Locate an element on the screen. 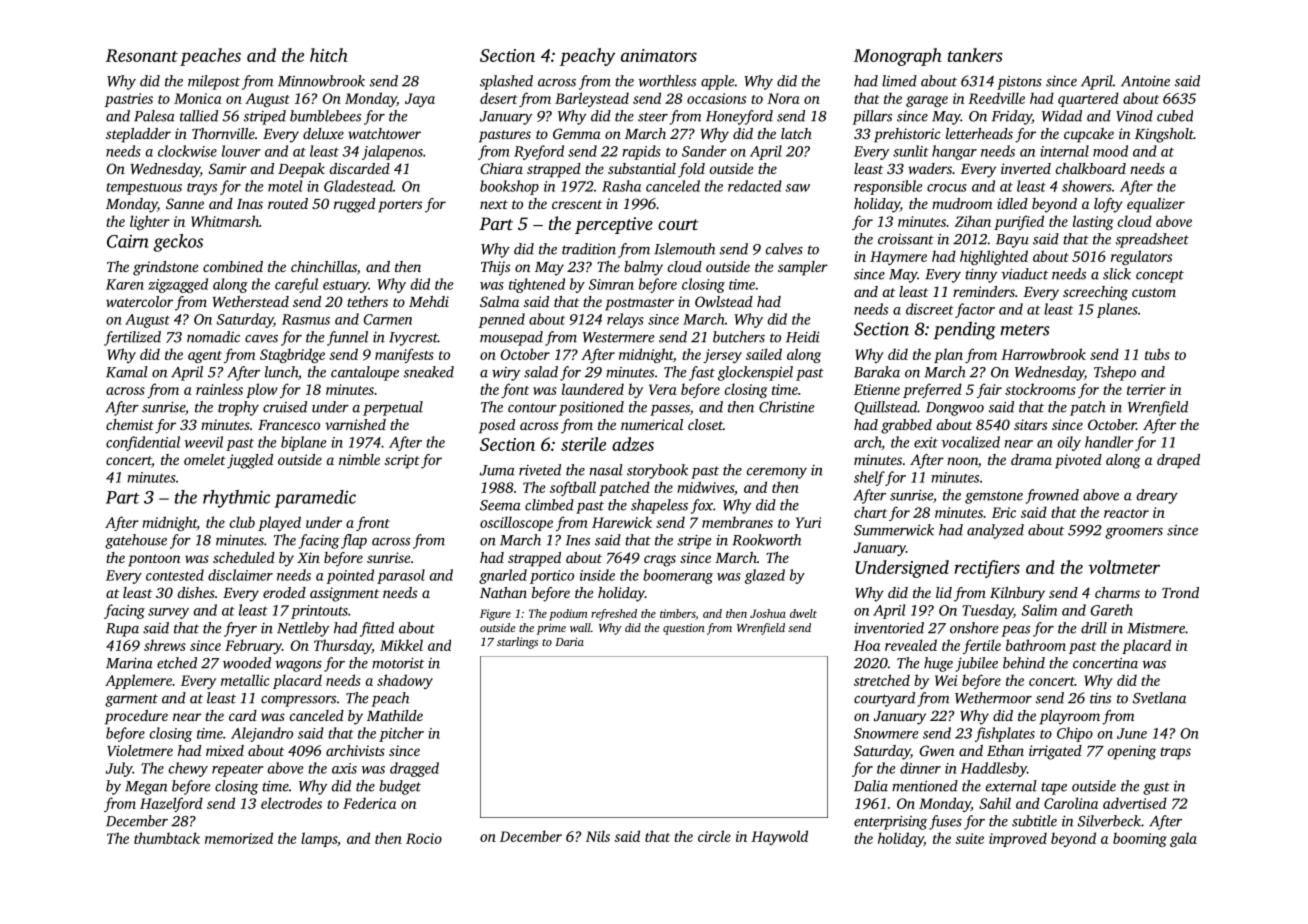 This screenshot has width=1308, height=924. midwives is located at coordinates (705, 487).
